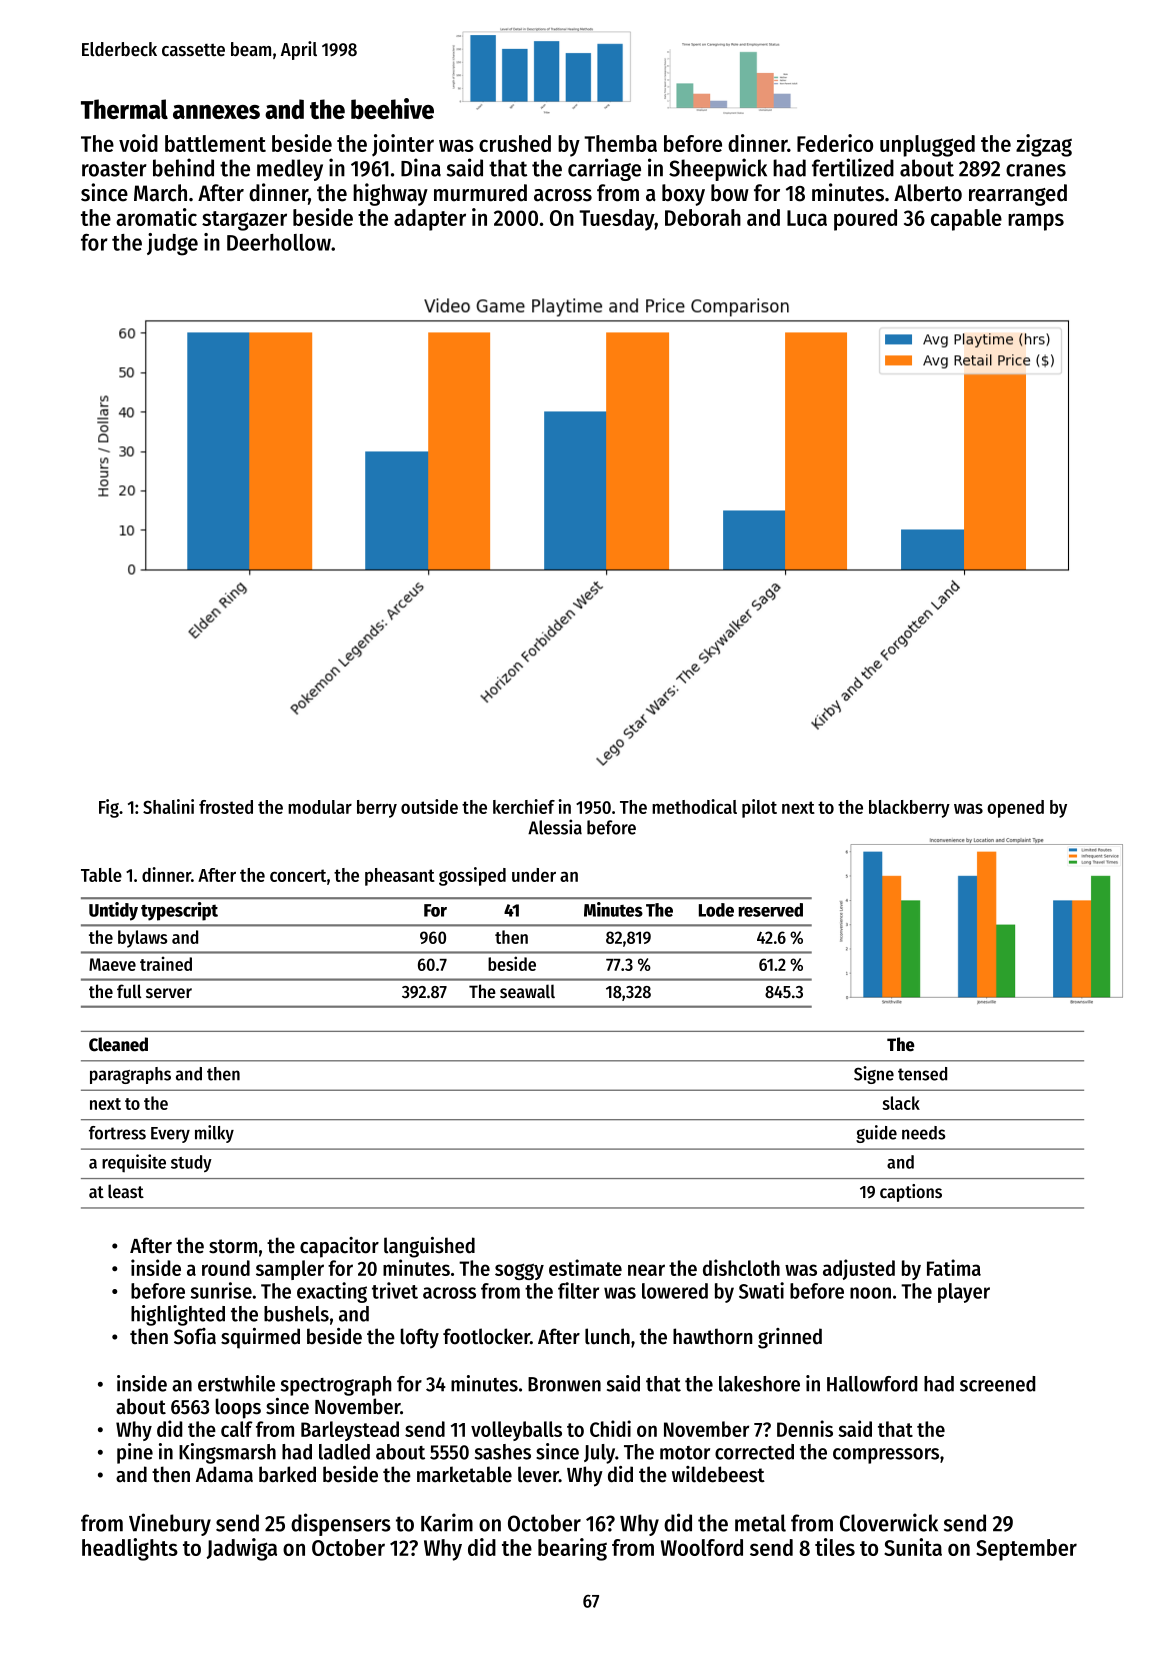  What do you see at coordinates (344, 1452) in the screenshot?
I see `ladled` at bounding box center [344, 1452].
